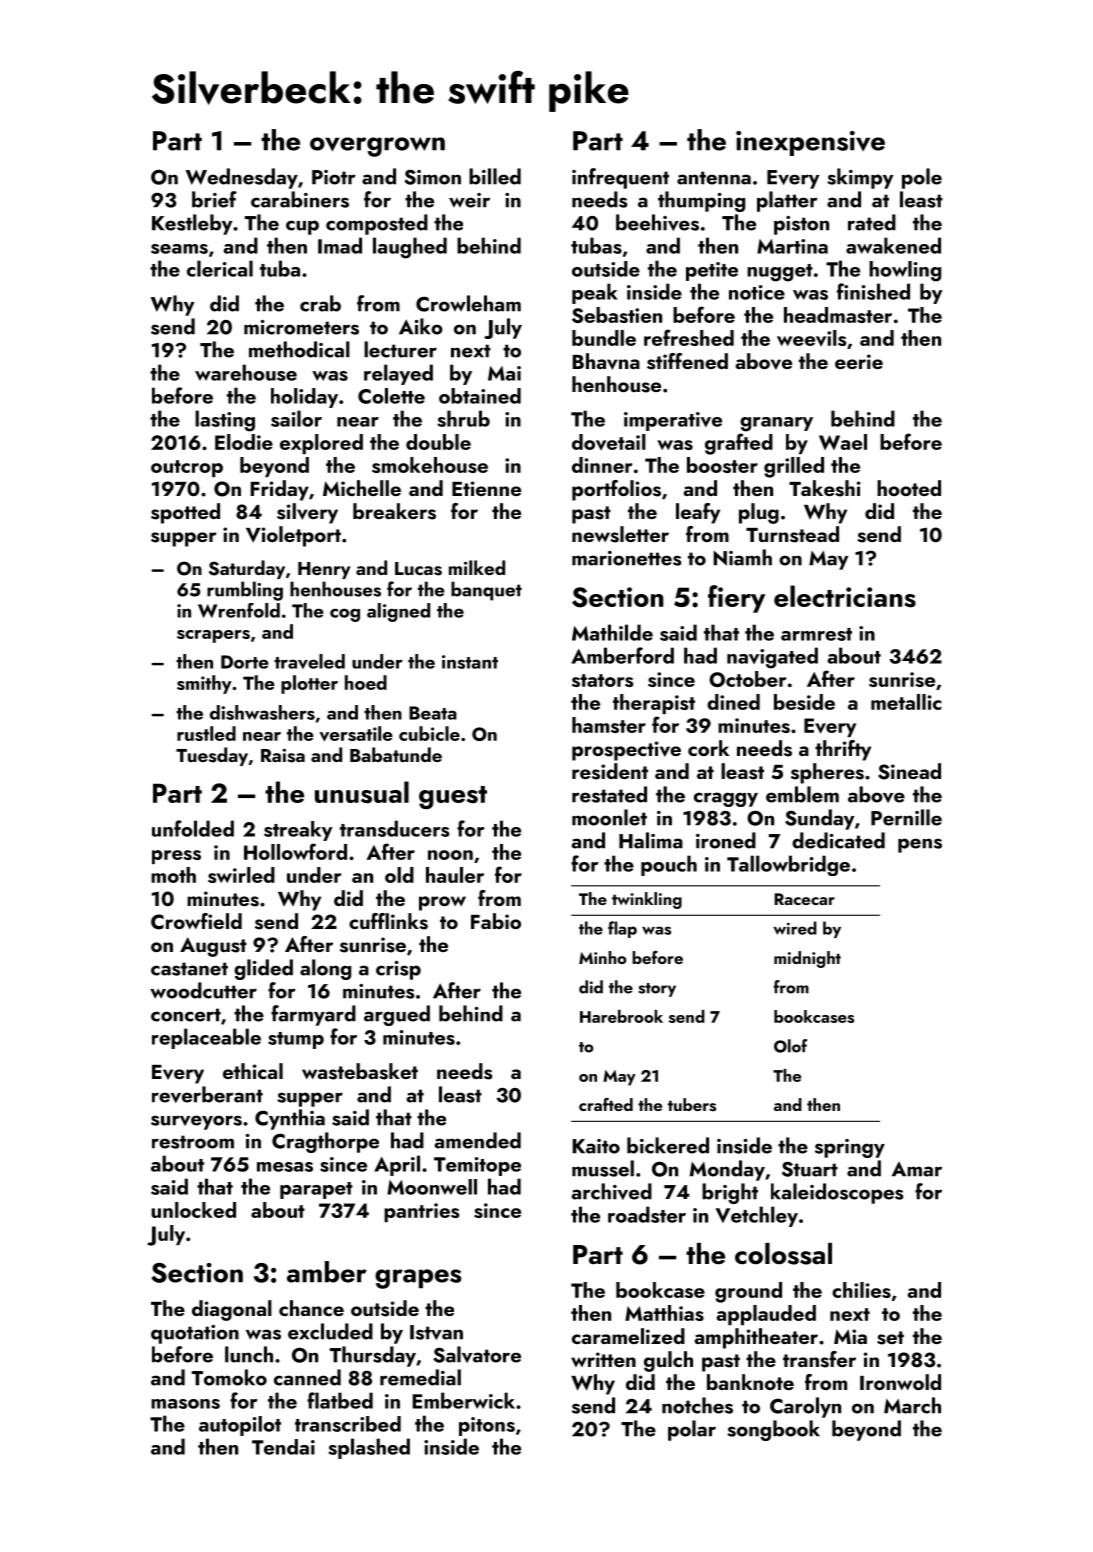 This screenshot has height=1552, width=1093. Describe the element at coordinates (470, 662) in the screenshot. I see `instant` at that location.
